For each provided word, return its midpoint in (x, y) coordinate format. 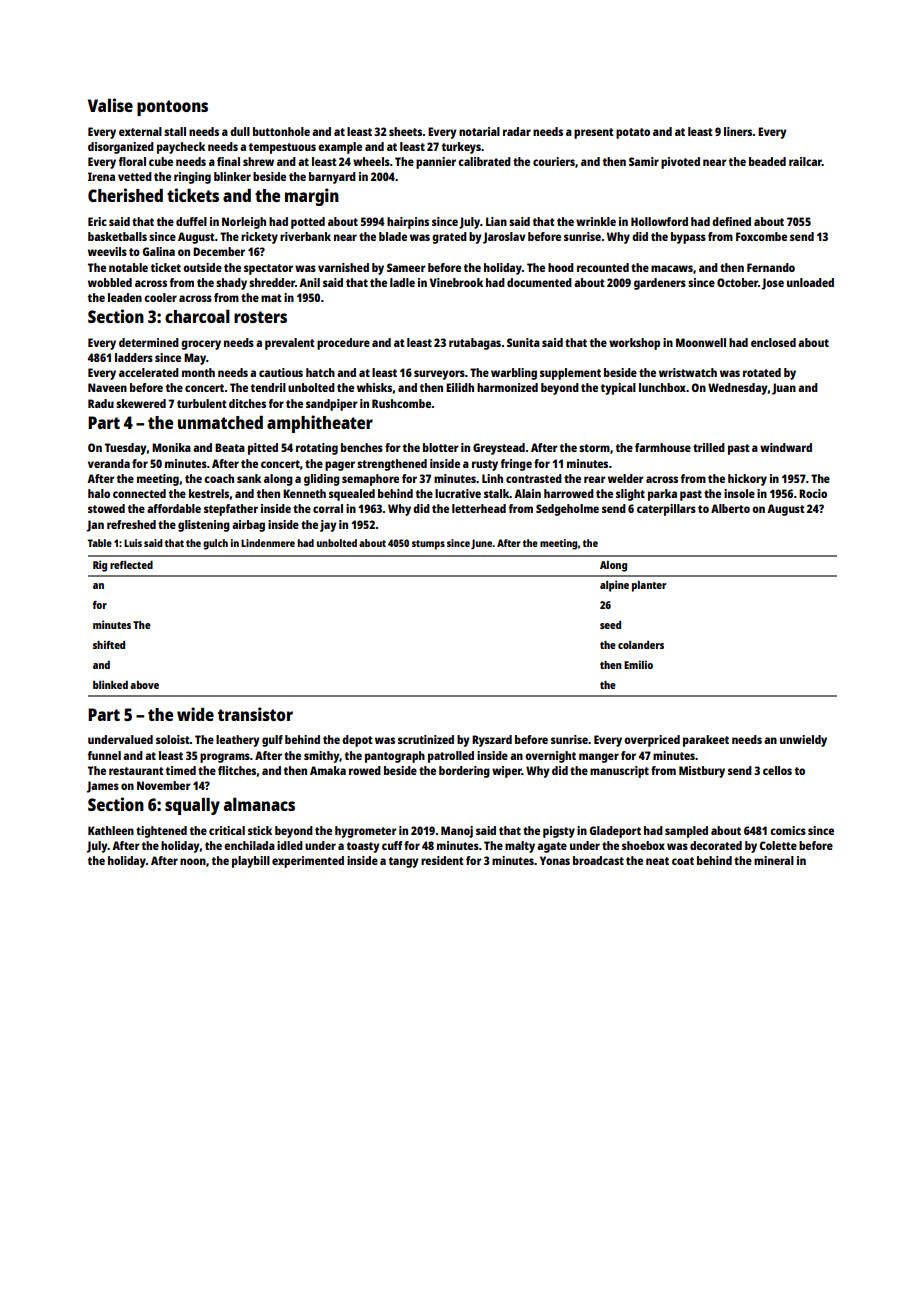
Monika (171, 447)
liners (738, 131)
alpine (614, 586)
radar (517, 131)
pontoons (172, 108)
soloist (173, 739)
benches (362, 447)
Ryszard (492, 741)
